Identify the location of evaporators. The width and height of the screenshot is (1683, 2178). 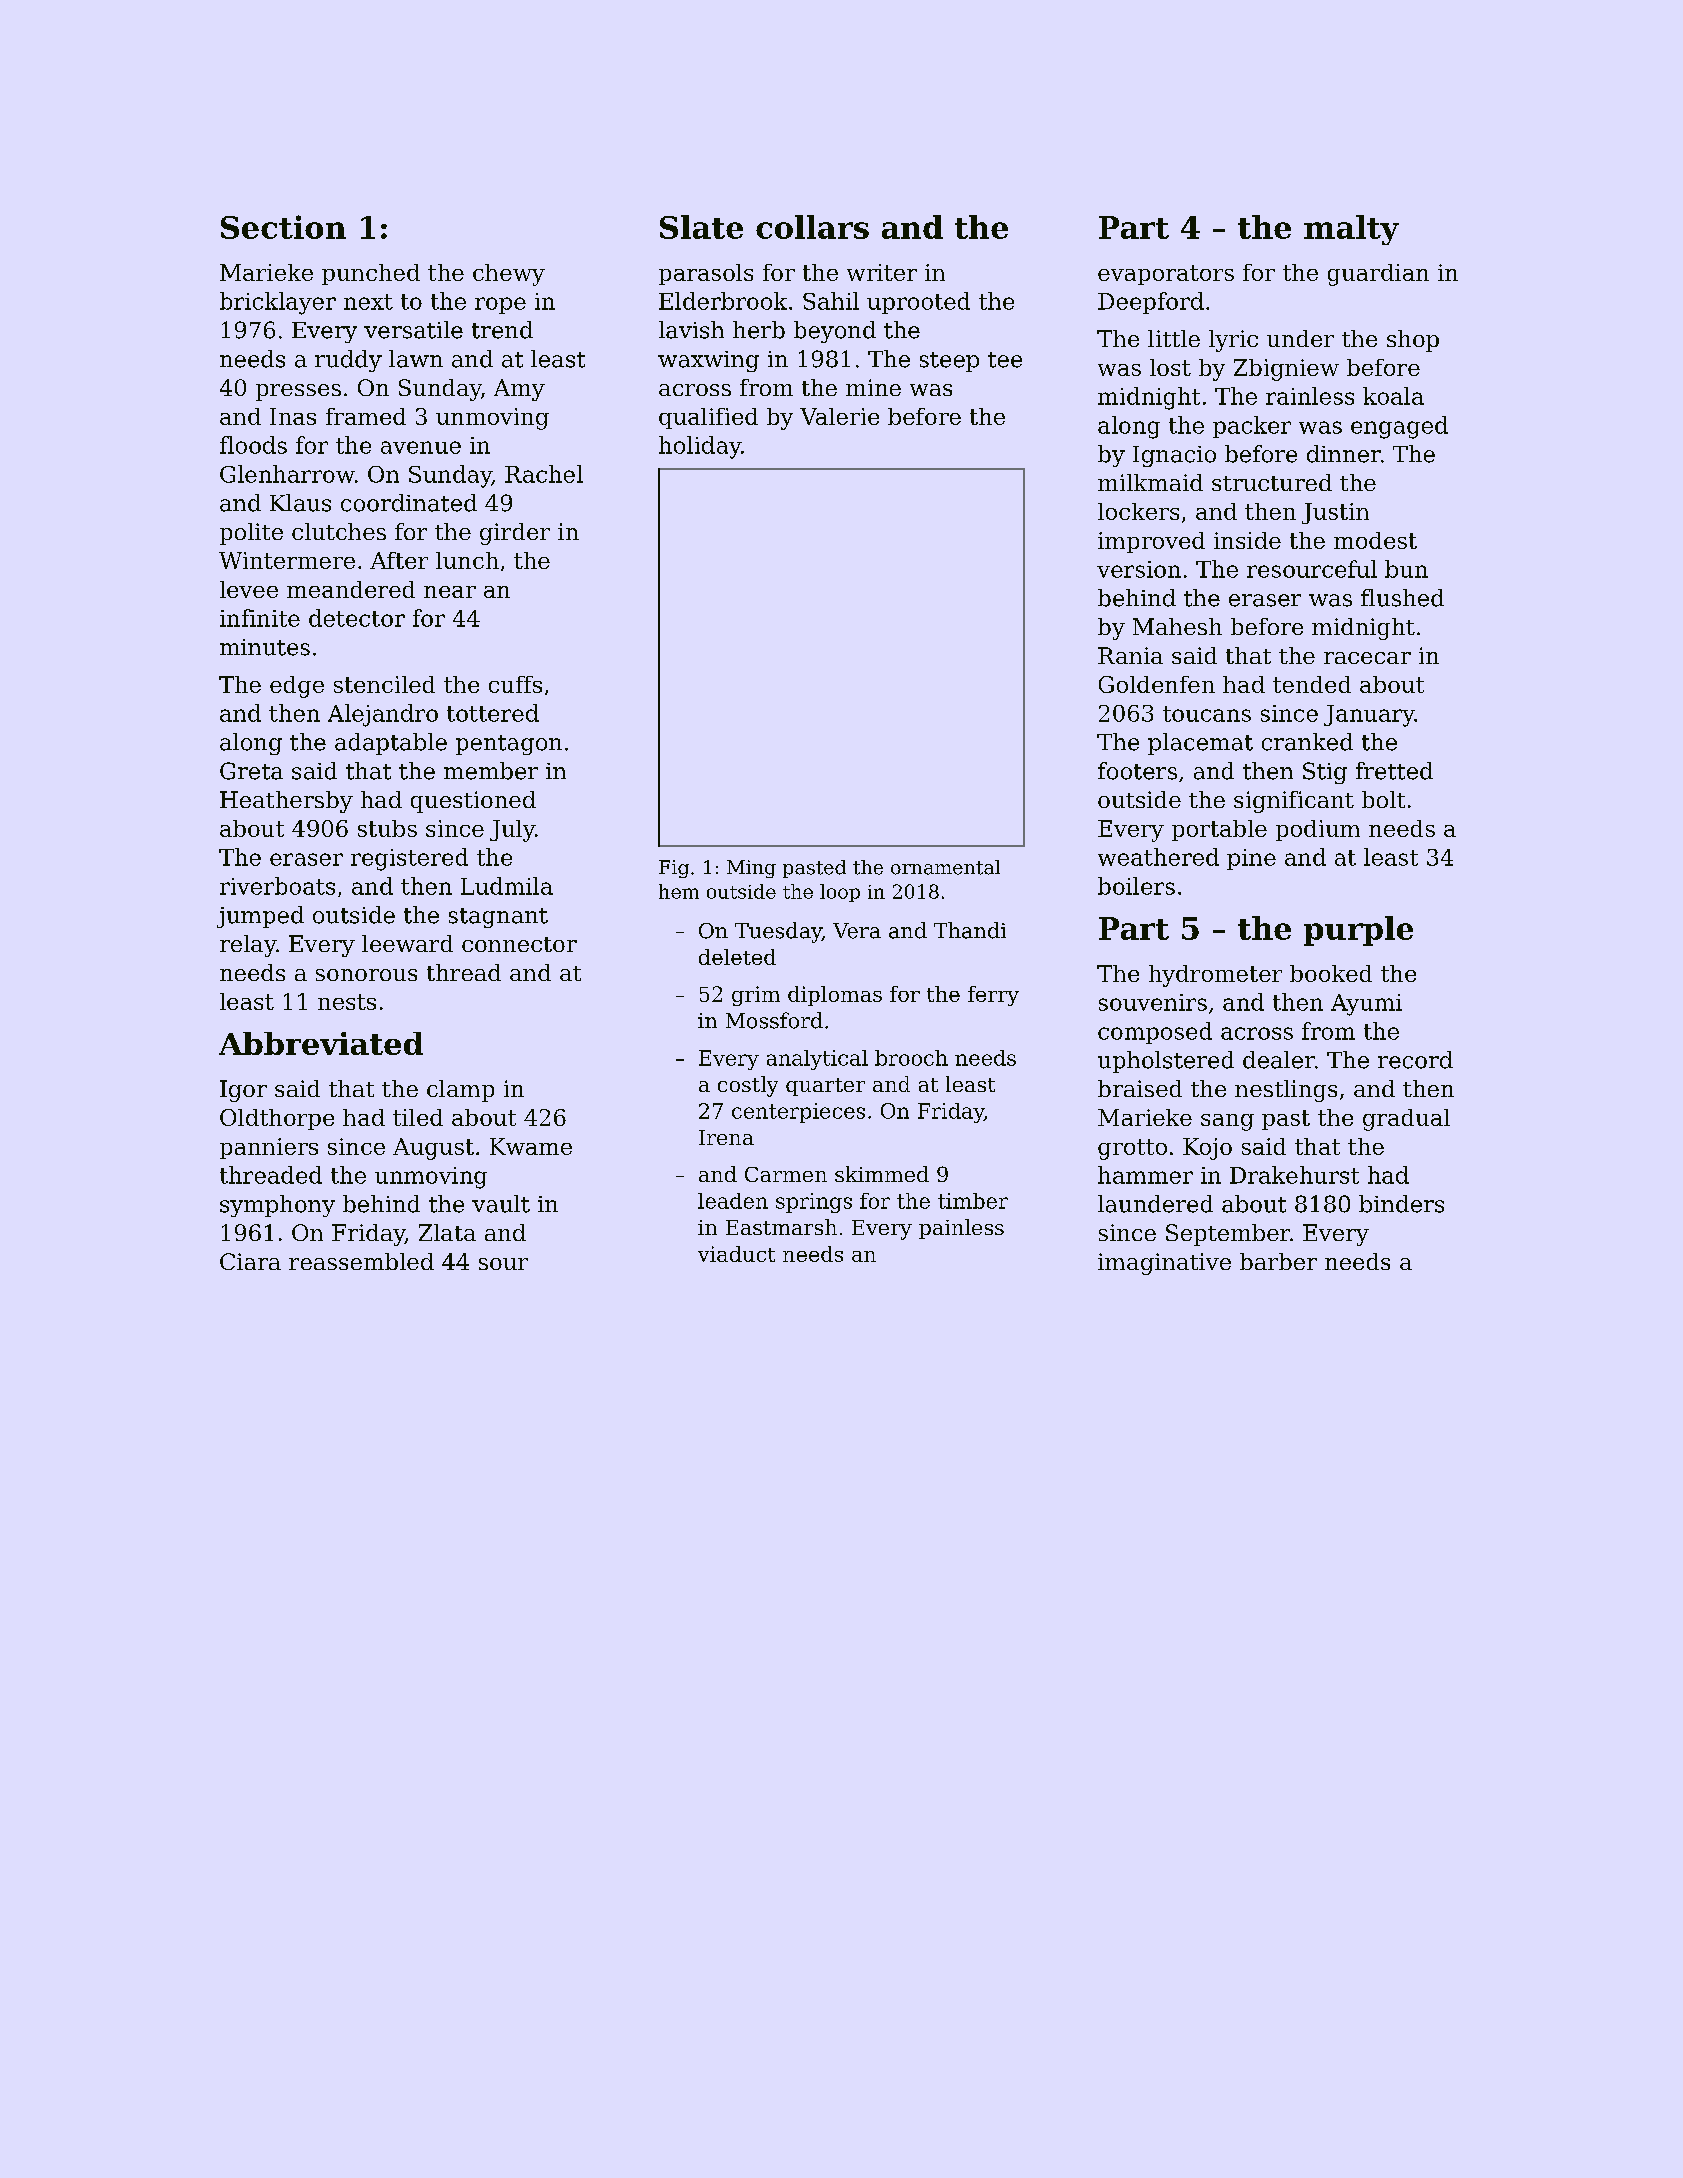
(1166, 275).
